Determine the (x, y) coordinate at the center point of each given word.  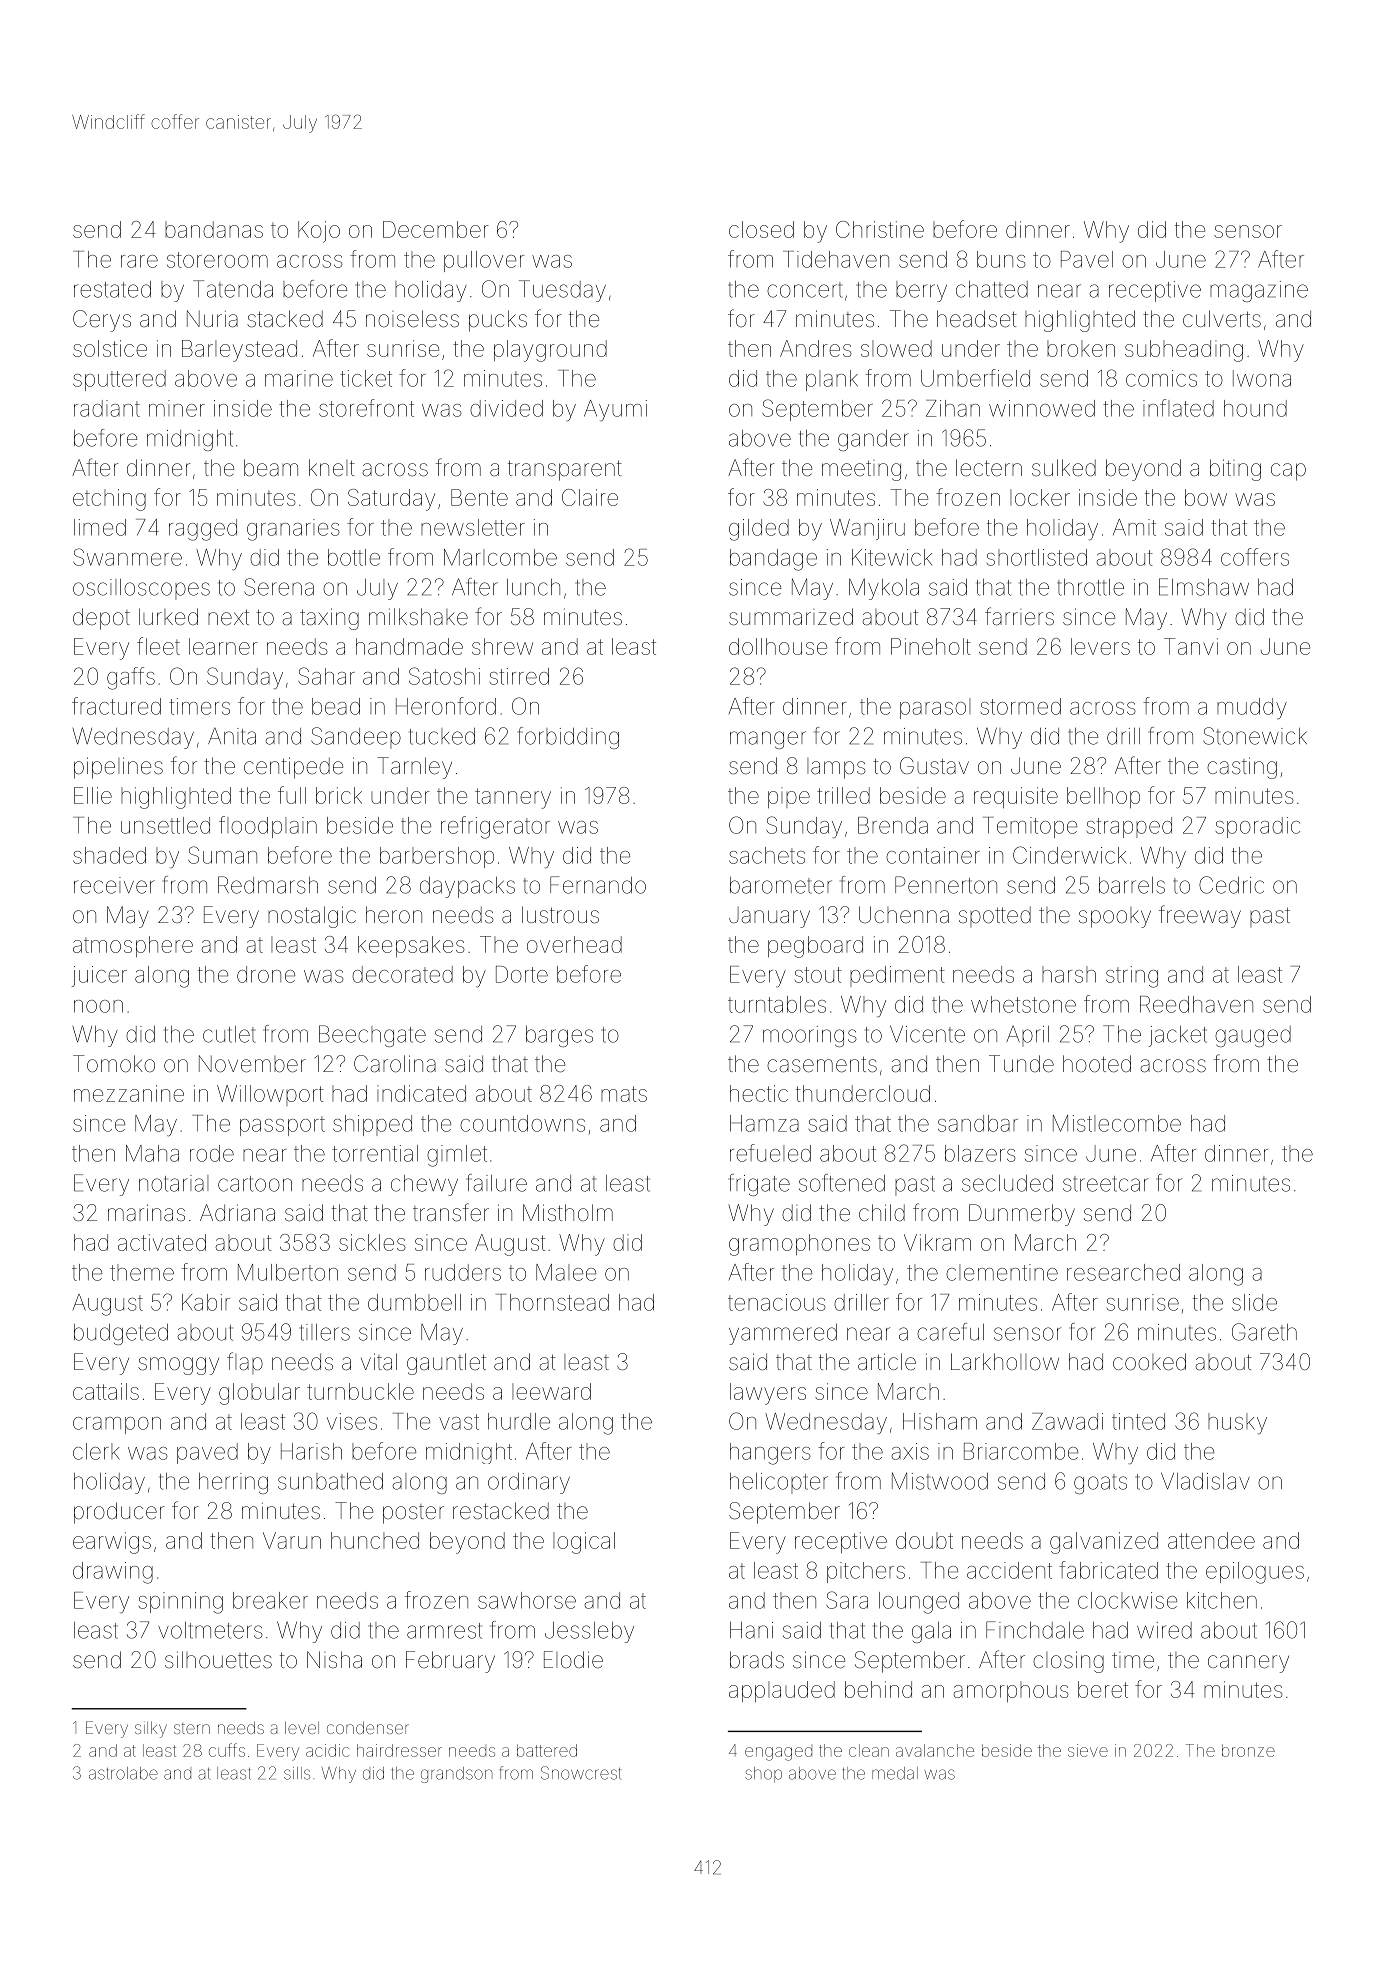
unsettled (165, 825)
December (436, 229)
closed (761, 229)
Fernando (598, 885)
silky (151, 1729)
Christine (880, 229)
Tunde (1021, 1064)
